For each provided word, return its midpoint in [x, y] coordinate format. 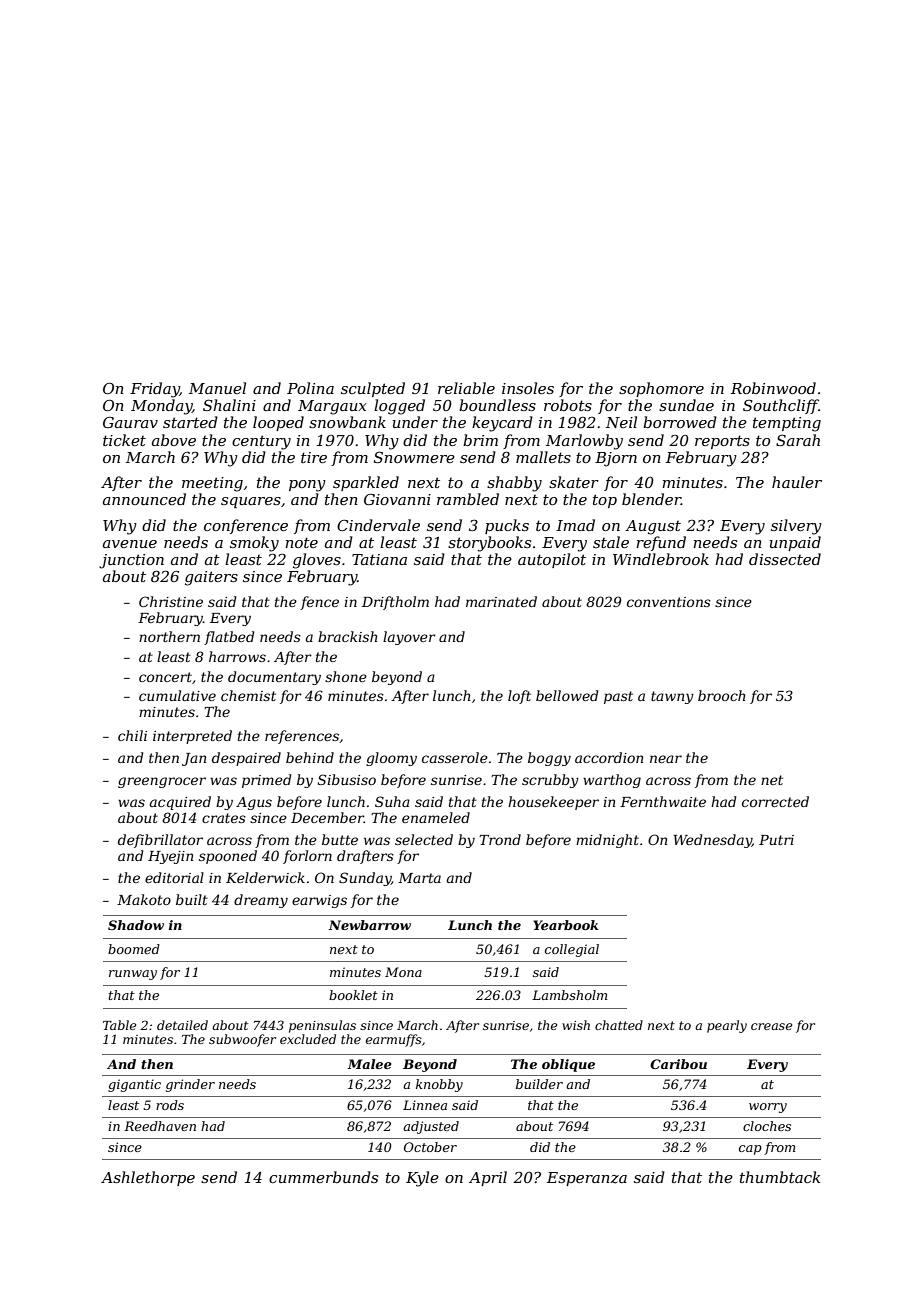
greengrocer [162, 782]
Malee [369, 1064]
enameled [436, 817]
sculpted [373, 389]
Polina [310, 388]
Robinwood [773, 388]
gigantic [134, 1085]
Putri [776, 840]
